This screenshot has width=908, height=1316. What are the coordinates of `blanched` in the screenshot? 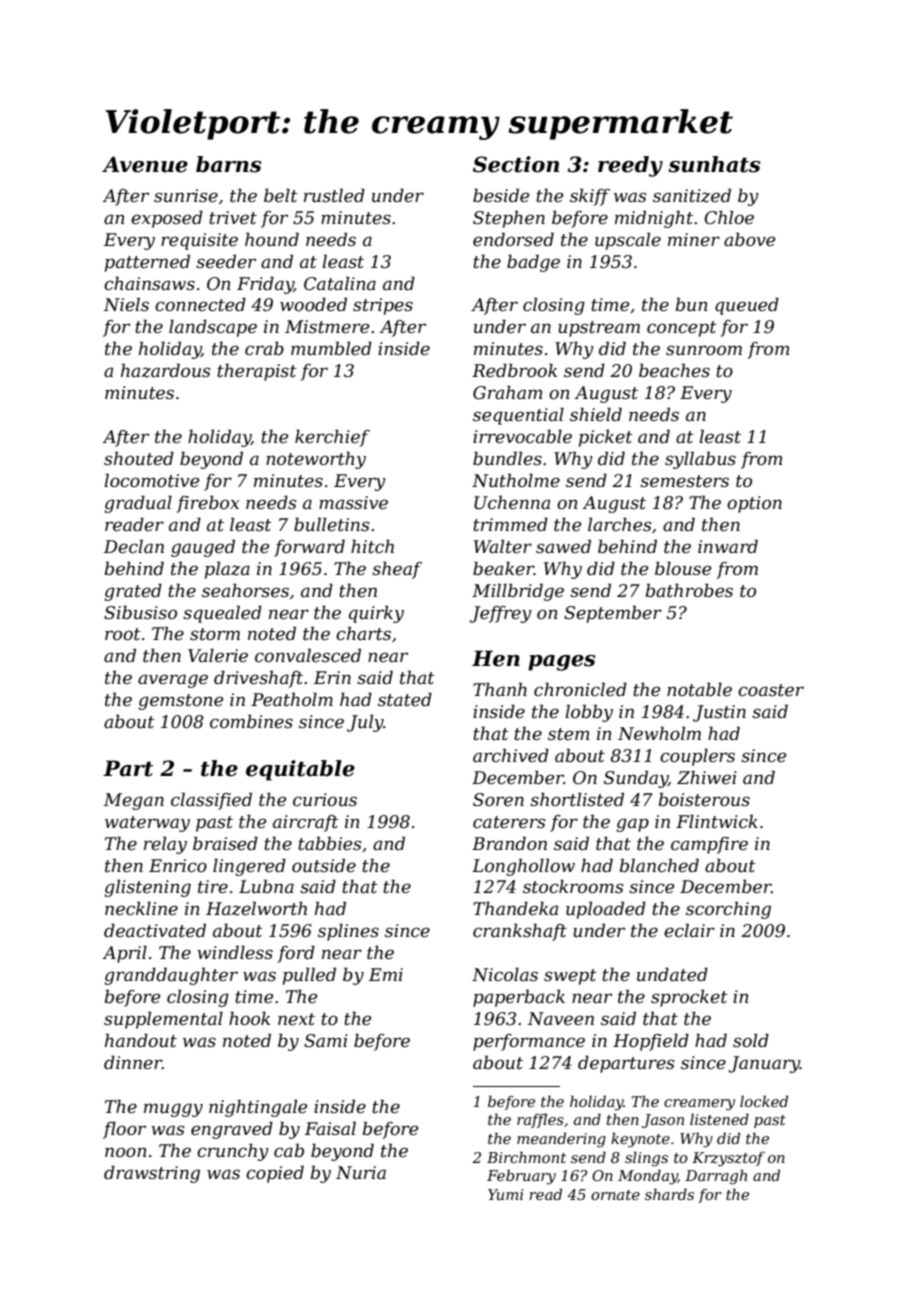 It's located at (659, 865).
